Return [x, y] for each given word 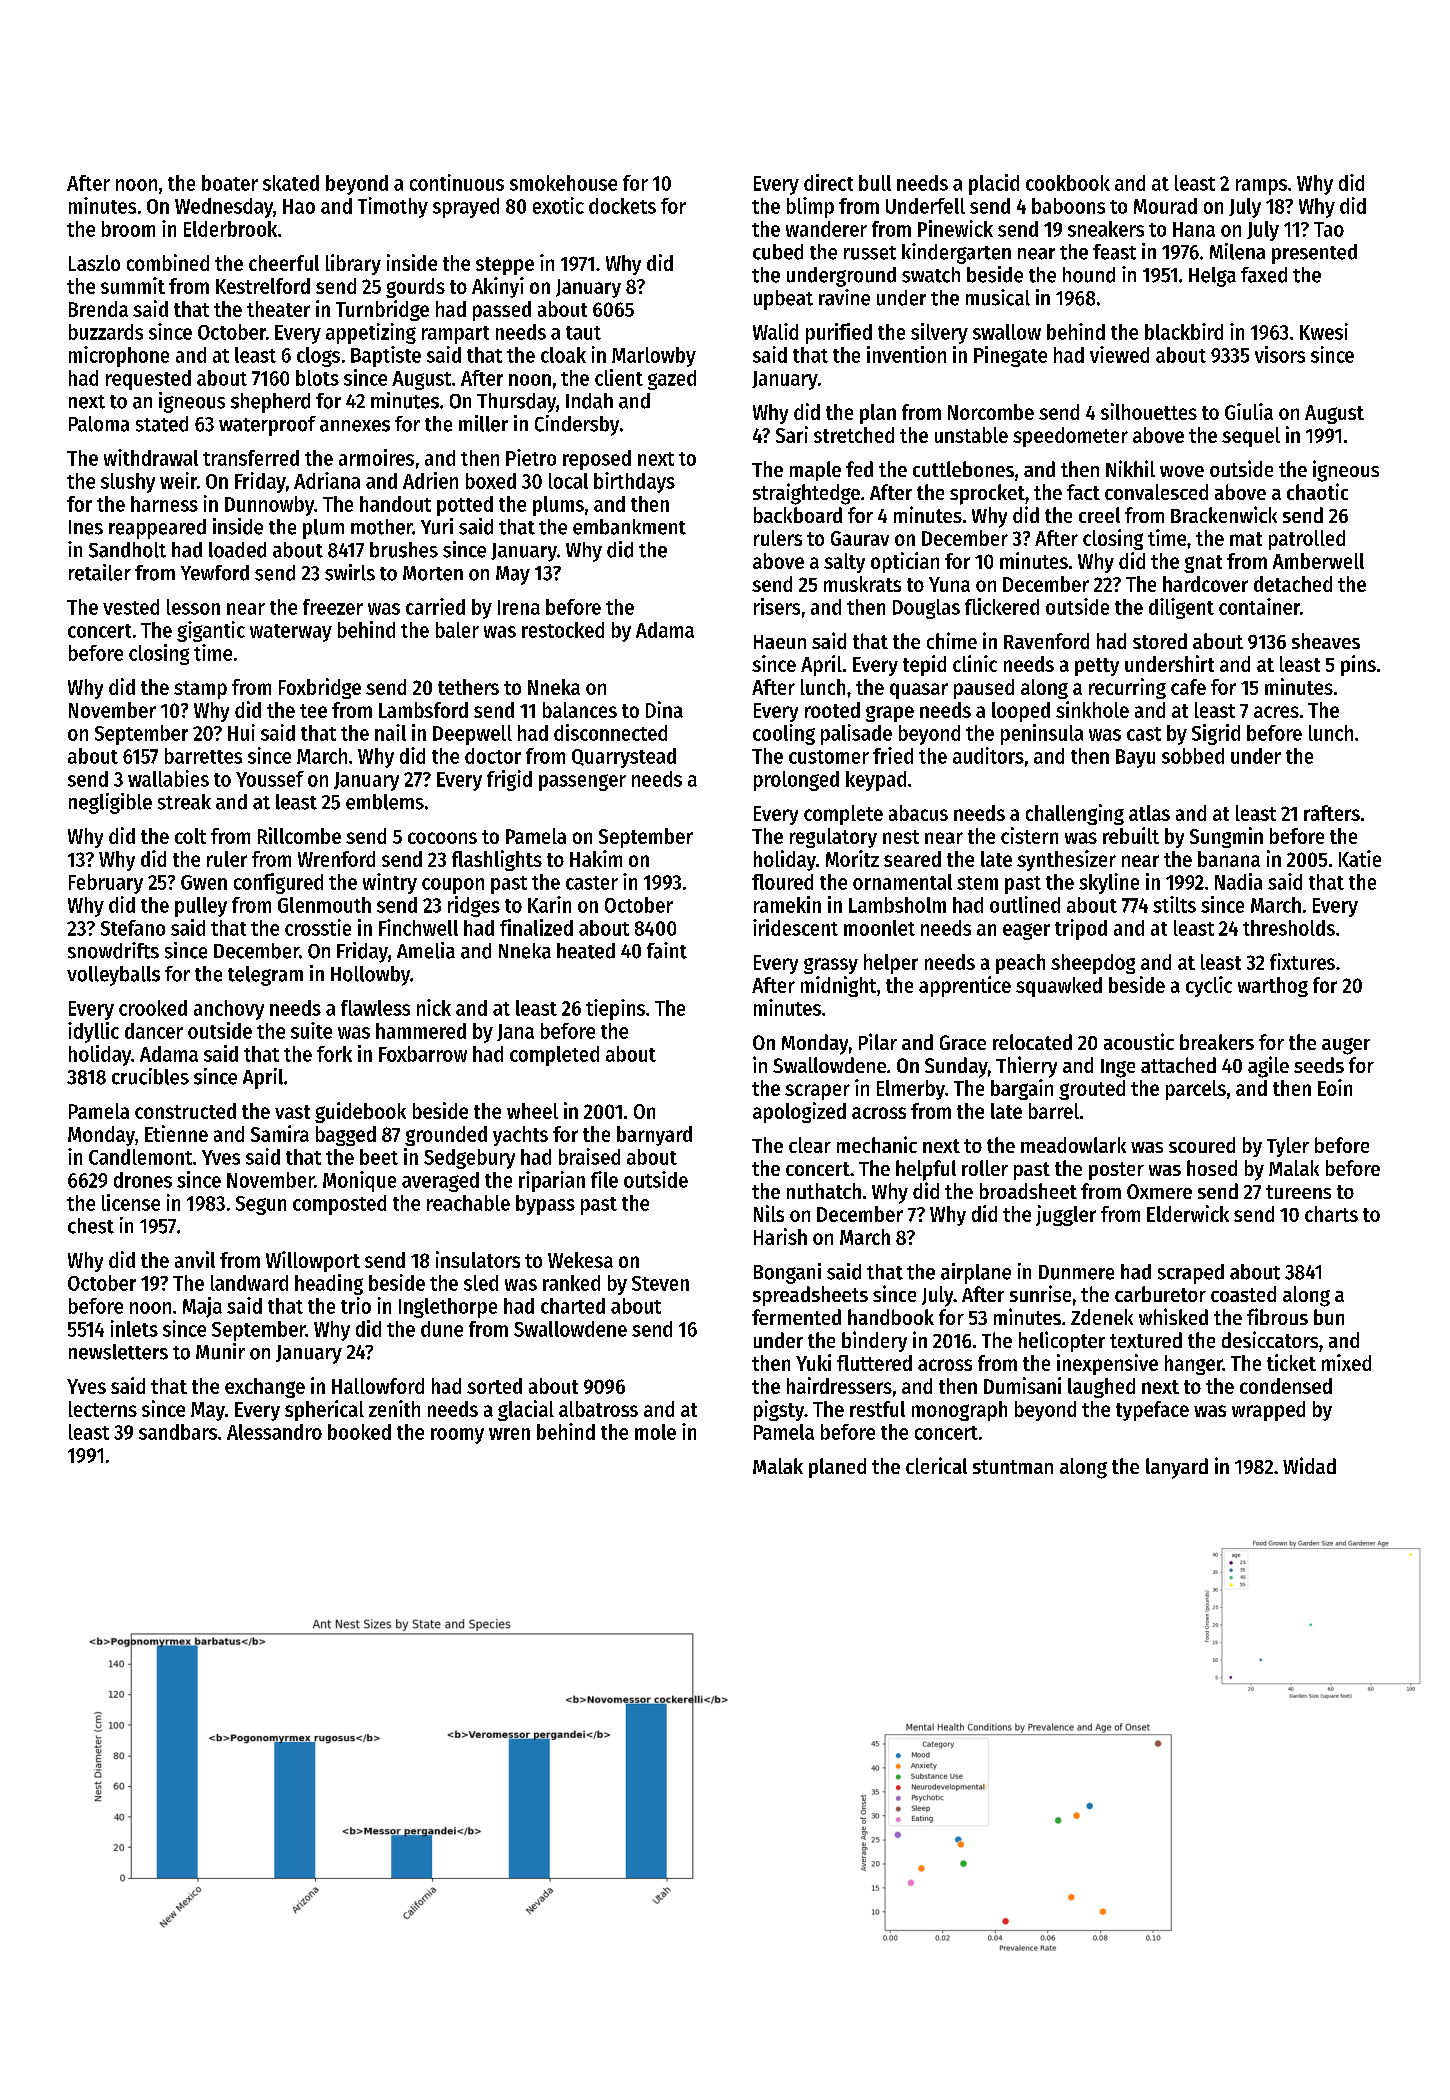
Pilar [878, 1041]
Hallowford [378, 1386]
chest [91, 1226]
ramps [1261, 187]
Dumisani [1022, 1385]
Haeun [780, 642]
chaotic [1317, 491]
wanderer [826, 229]
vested [131, 607]
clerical [936, 1465]
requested [148, 380]
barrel [1054, 1111]
